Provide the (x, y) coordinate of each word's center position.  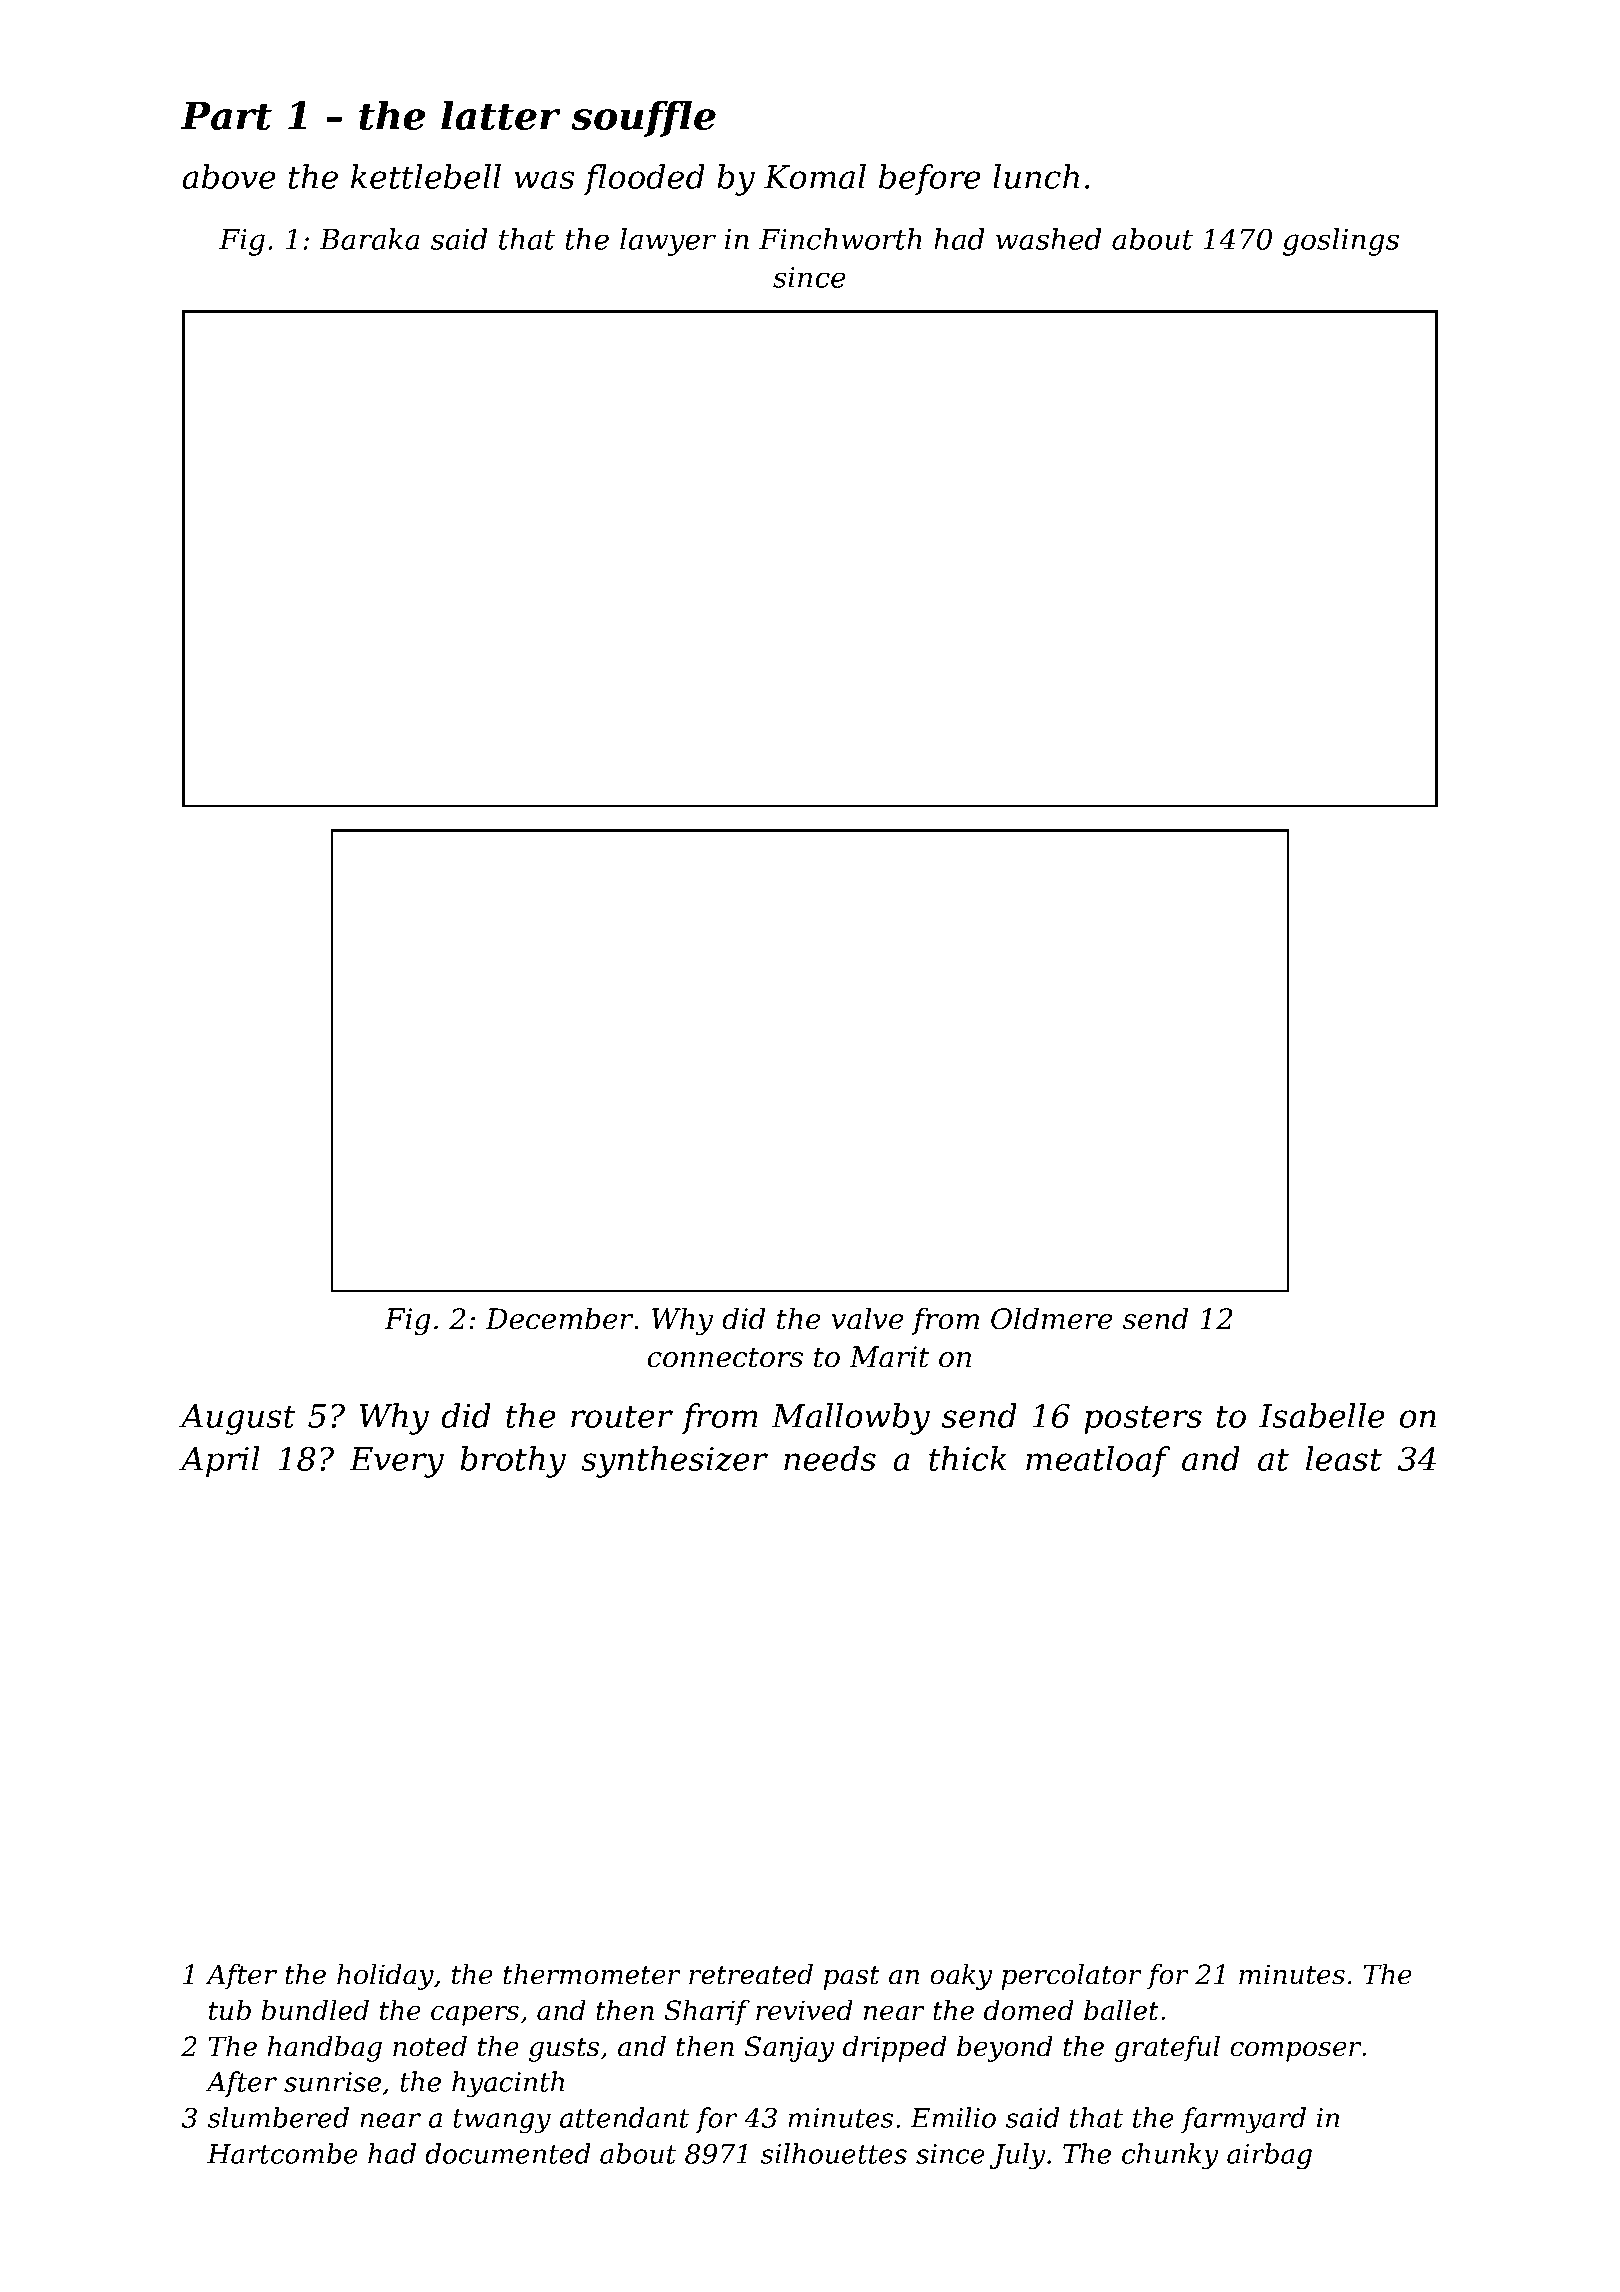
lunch (1036, 176)
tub (230, 2010)
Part (226, 115)
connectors (725, 1358)
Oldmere (1052, 1318)
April (219, 1461)
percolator (1072, 1977)
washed (1049, 239)
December (559, 1318)
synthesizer (674, 1462)
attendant (624, 2117)
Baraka (370, 239)
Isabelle (1322, 1415)
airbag (1269, 2156)
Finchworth (840, 239)
